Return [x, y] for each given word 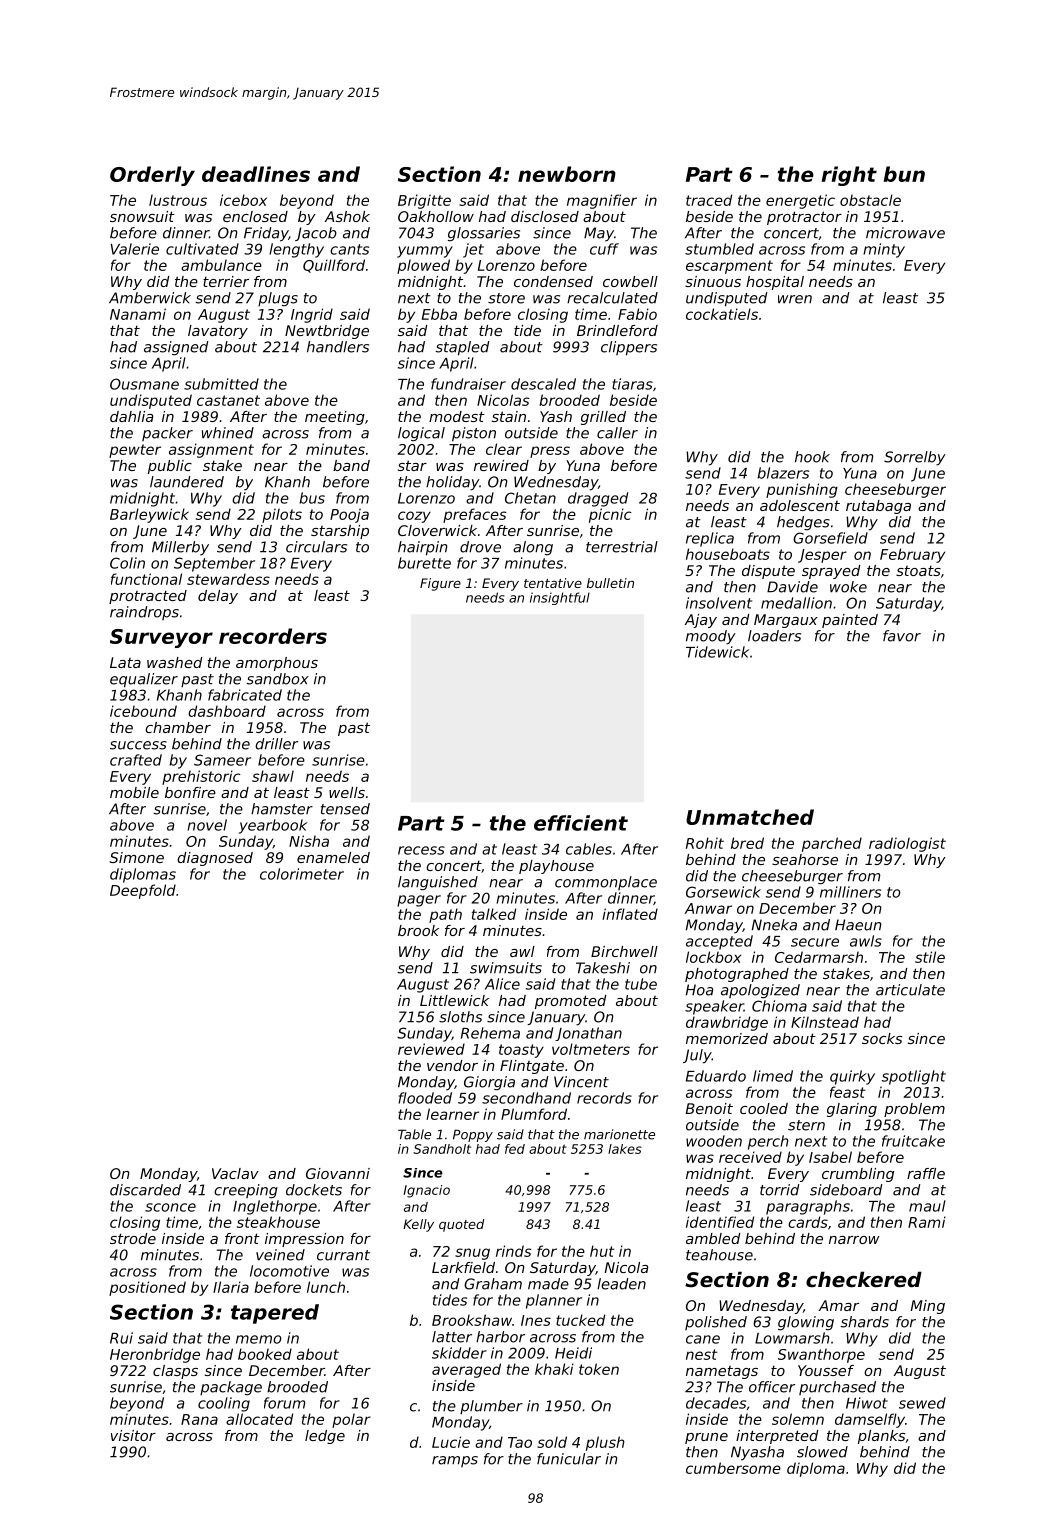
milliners [850, 892]
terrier [226, 281]
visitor [133, 1435]
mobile [134, 792]
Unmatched [750, 817]
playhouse [556, 867]
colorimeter [302, 874]
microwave [905, 233]
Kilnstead [825, 1022]
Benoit [709, 1108]
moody [711, 637]
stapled [463, 348]
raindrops [144, 613]
